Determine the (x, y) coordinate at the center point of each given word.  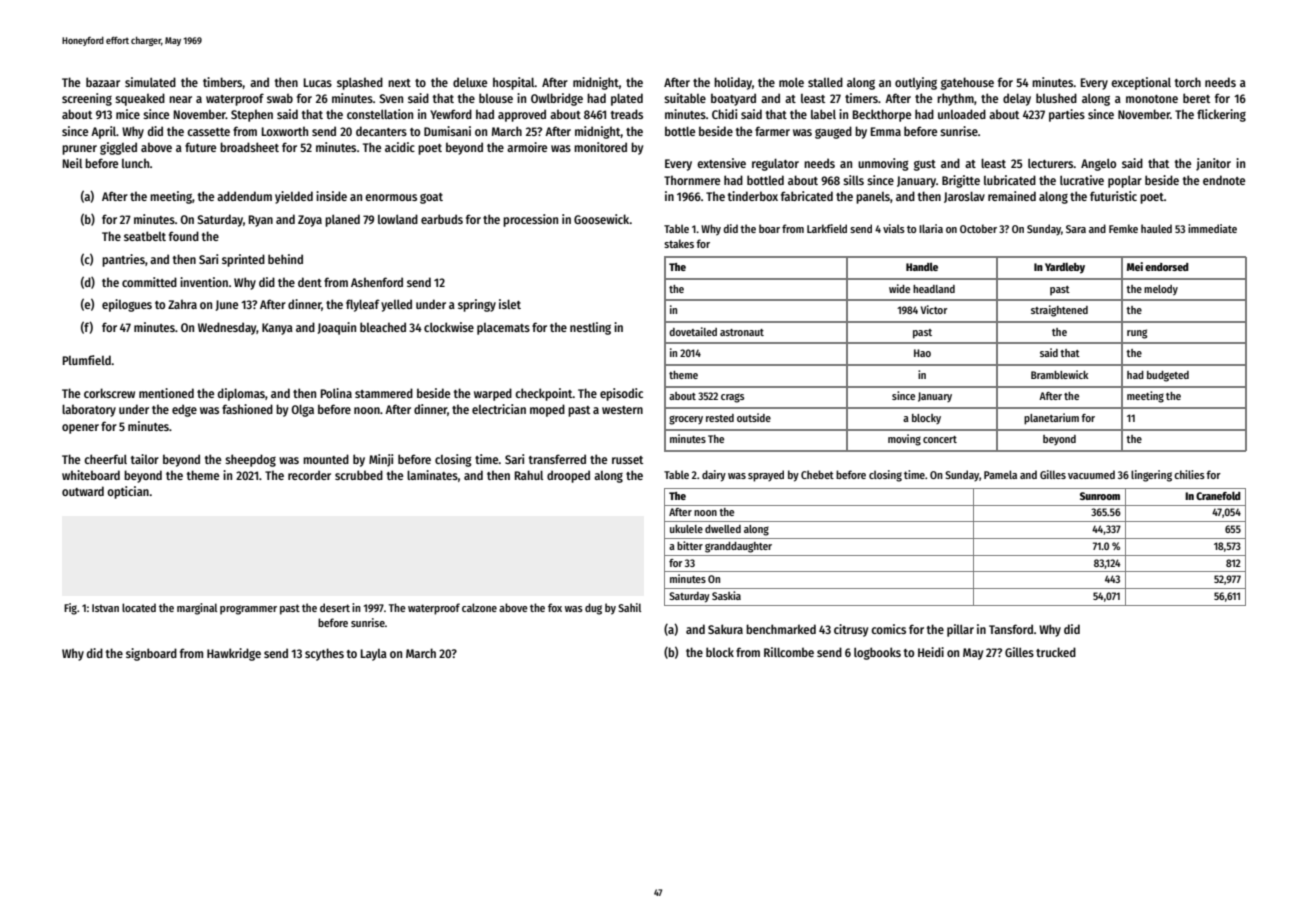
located (139, 607)
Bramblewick (1059, 374)
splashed (360, 83)
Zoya (310, 221)
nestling (590, 328)
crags (732, 398)
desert (335, 607)
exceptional (1141, 83)
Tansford (1011, 629)
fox (555, 607)
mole (791, 82)
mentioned (166, 393)
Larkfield (827, 228)
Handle (922, 266)
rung (1137, 334)
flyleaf (363, 305)
